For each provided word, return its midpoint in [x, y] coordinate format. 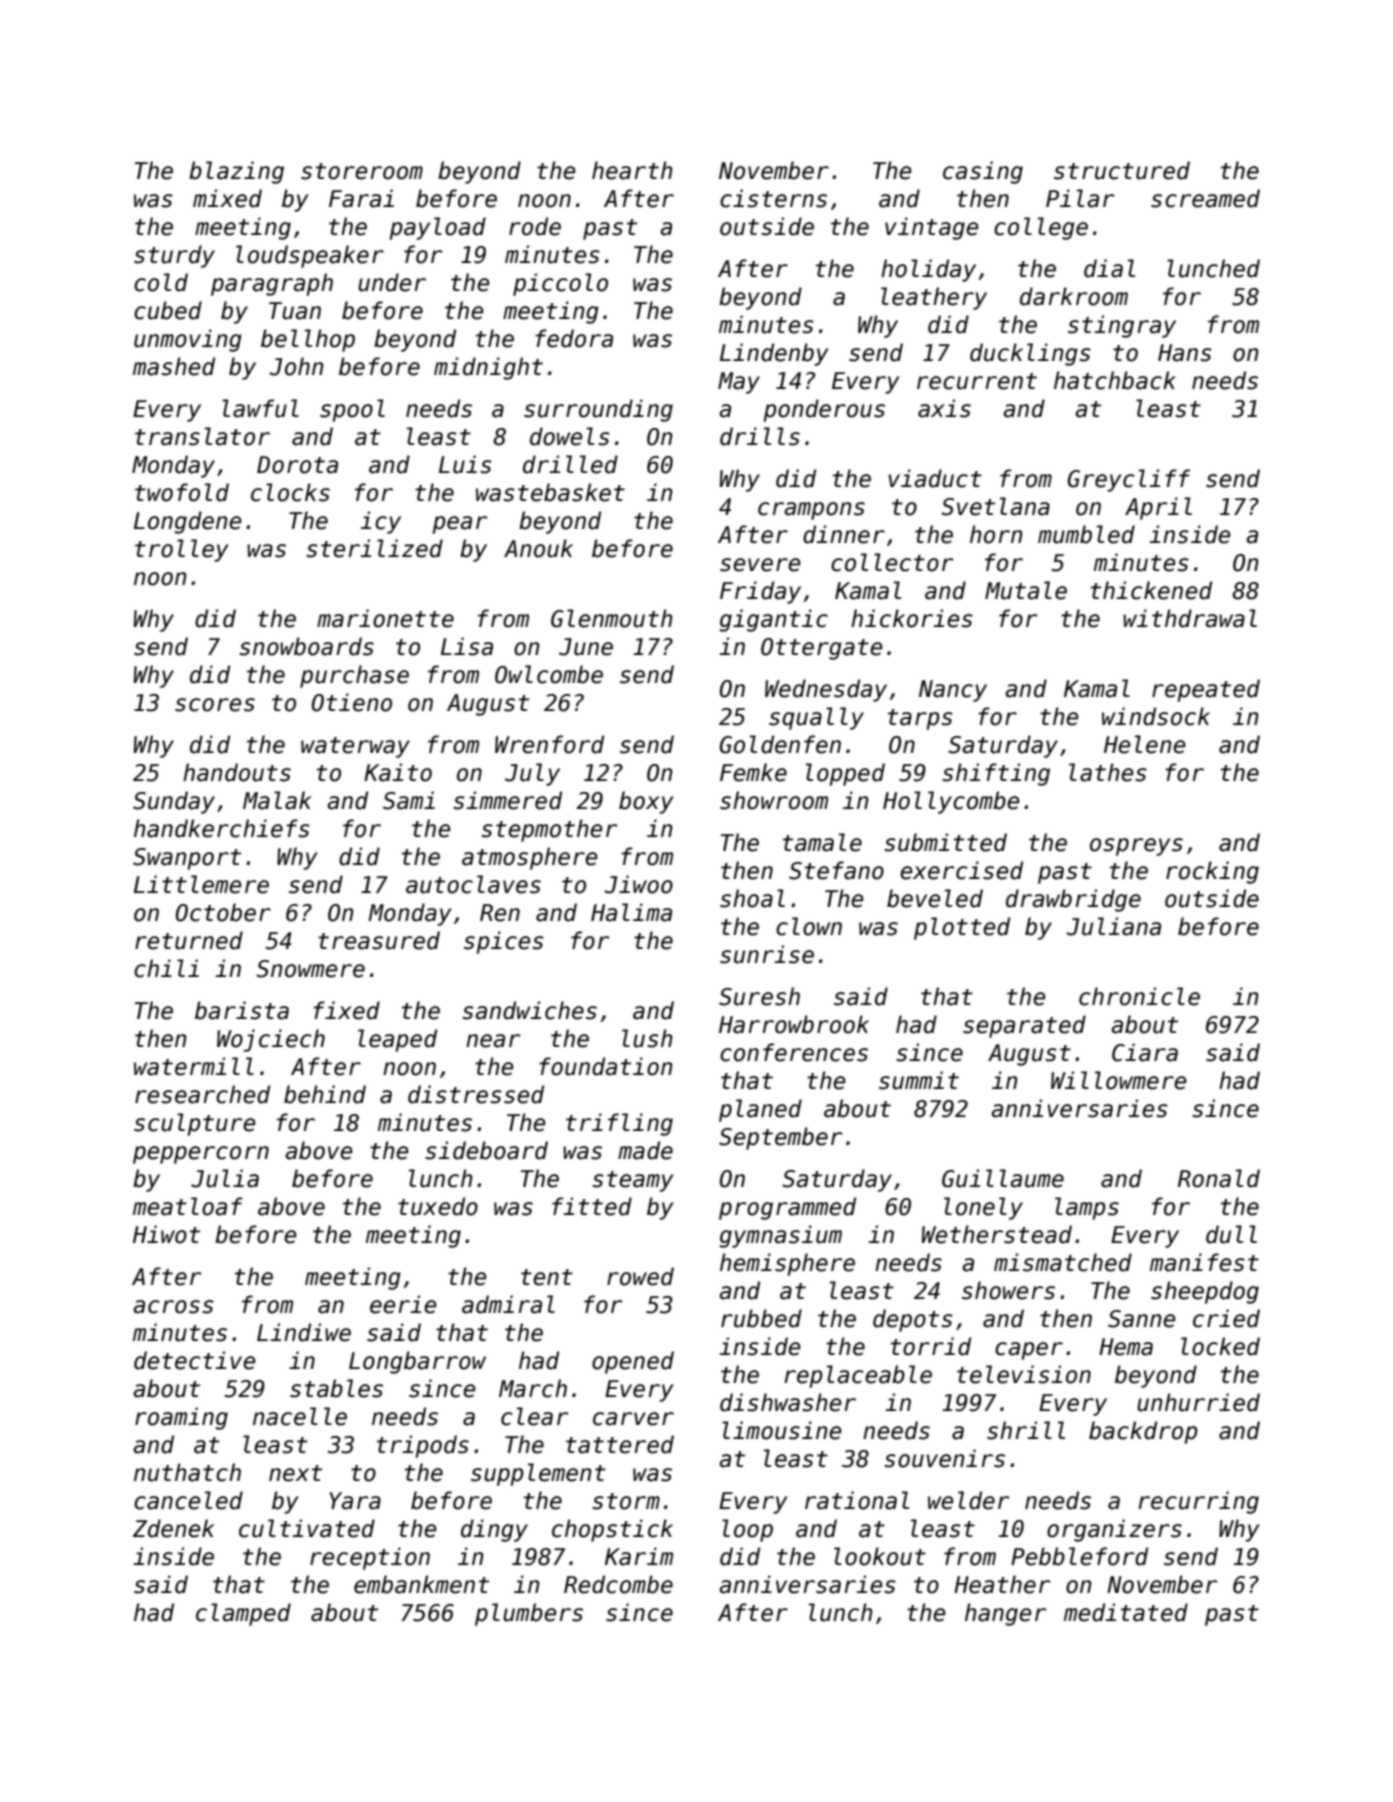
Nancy [953, 691]
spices [504, 942]
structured [1122, 170]
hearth [632, 170]
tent [547, 1277]
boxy [646, 802]
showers [1008, 1290]
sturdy [174, 256]
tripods [423, 1446]
